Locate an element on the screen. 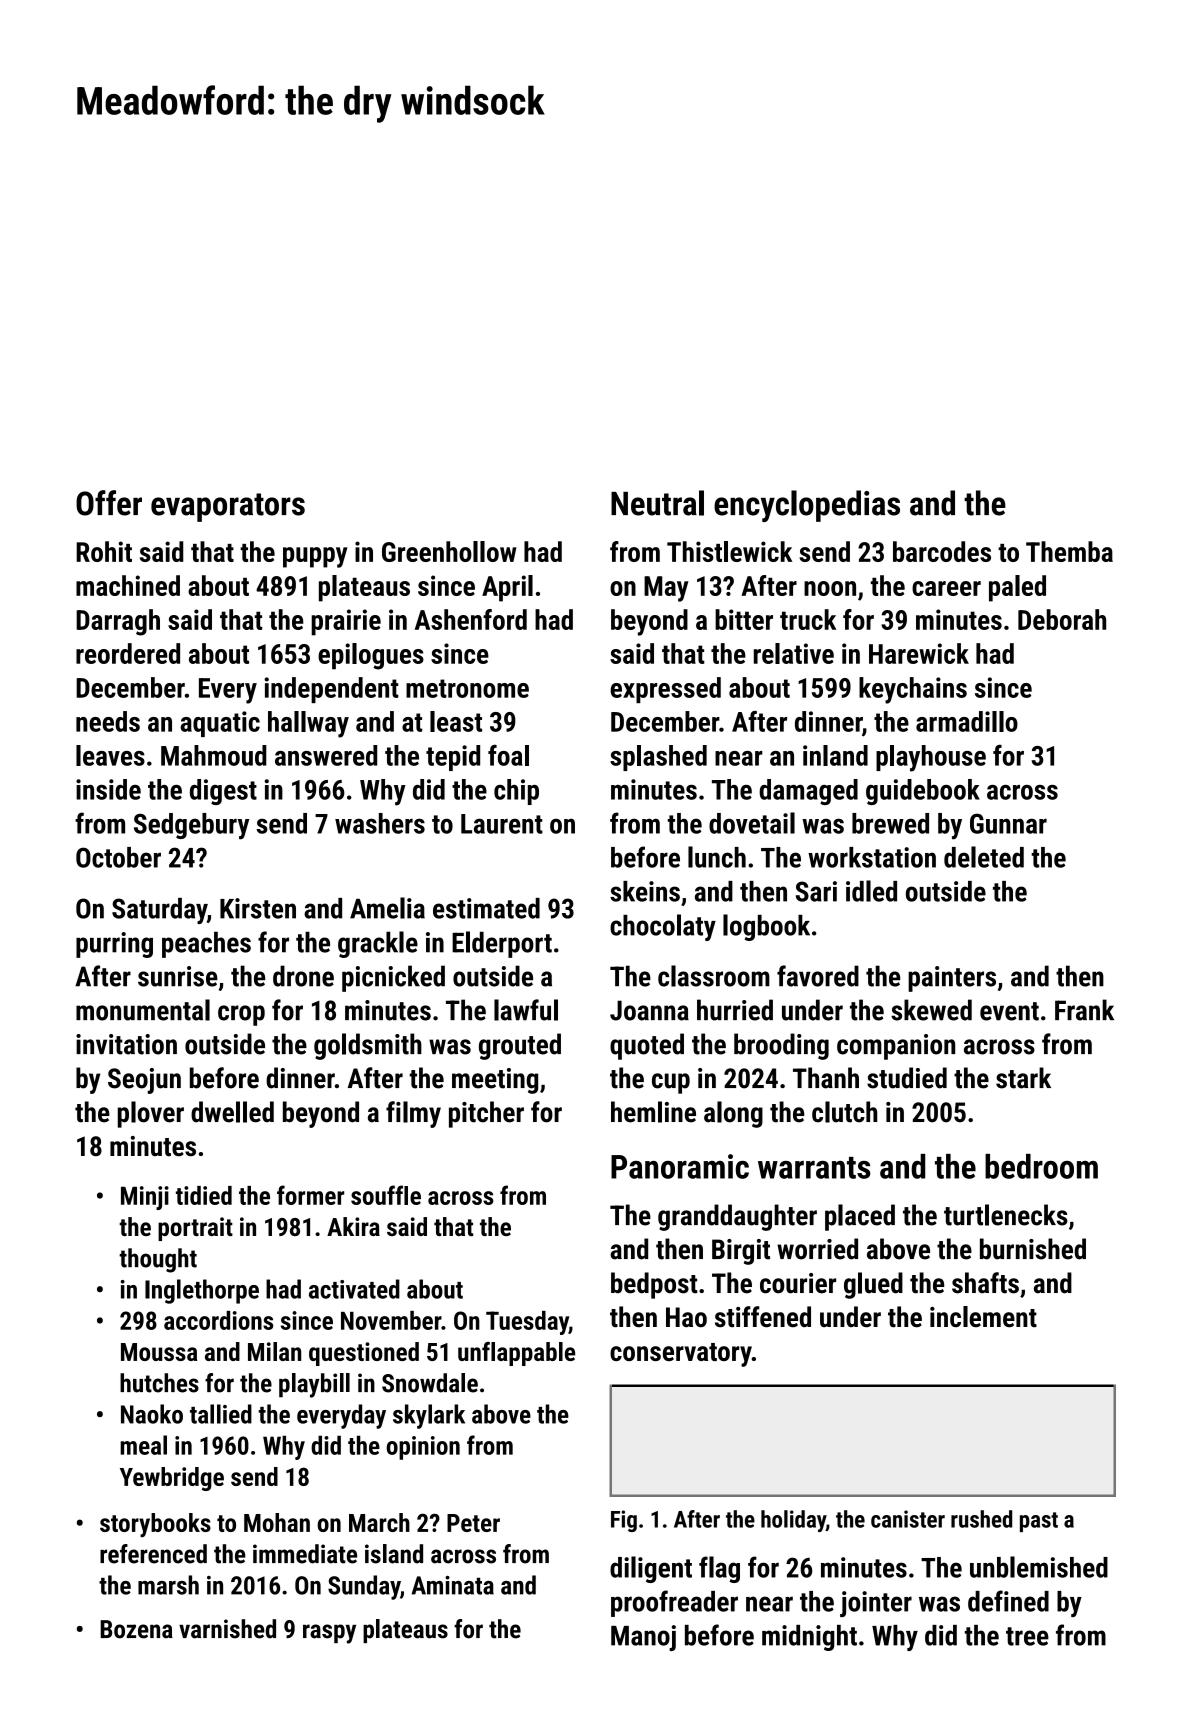 Image resolution: width=1191 pixels, height=1725 pixels. varnished is located at coordinates (227, 1629).
